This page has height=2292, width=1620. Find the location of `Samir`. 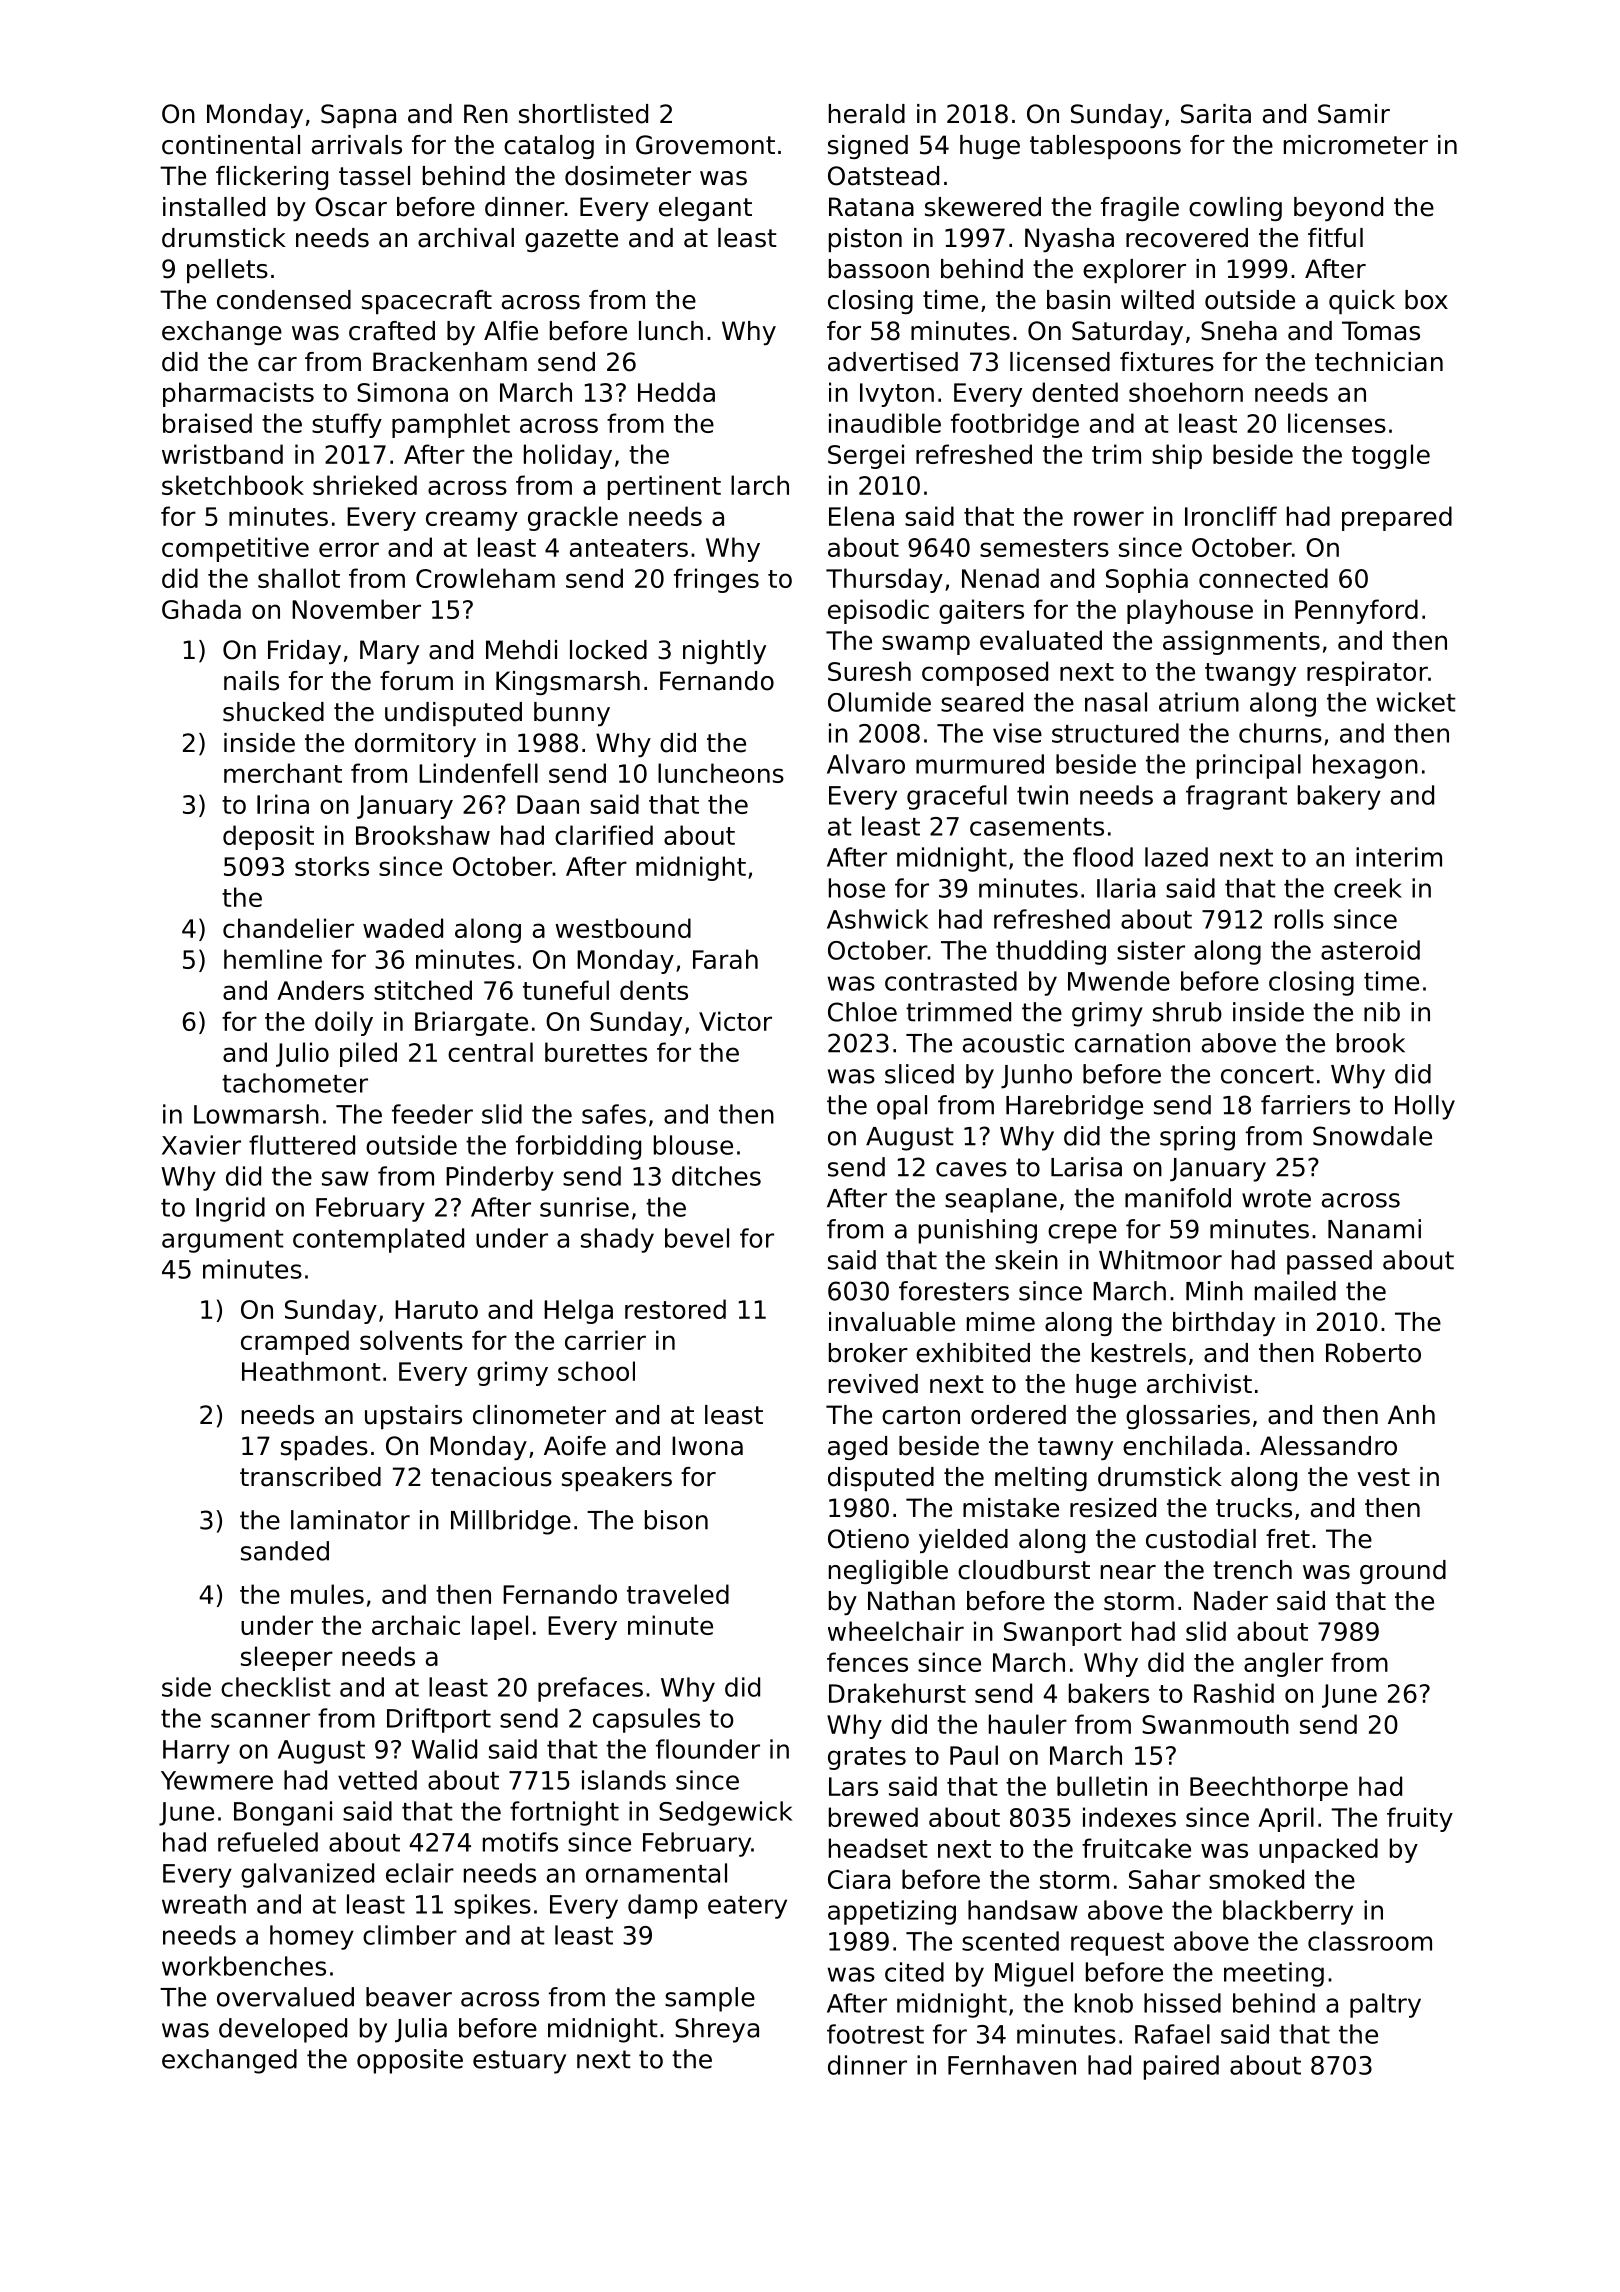

Samir is located at coordinates (1354, 114).
